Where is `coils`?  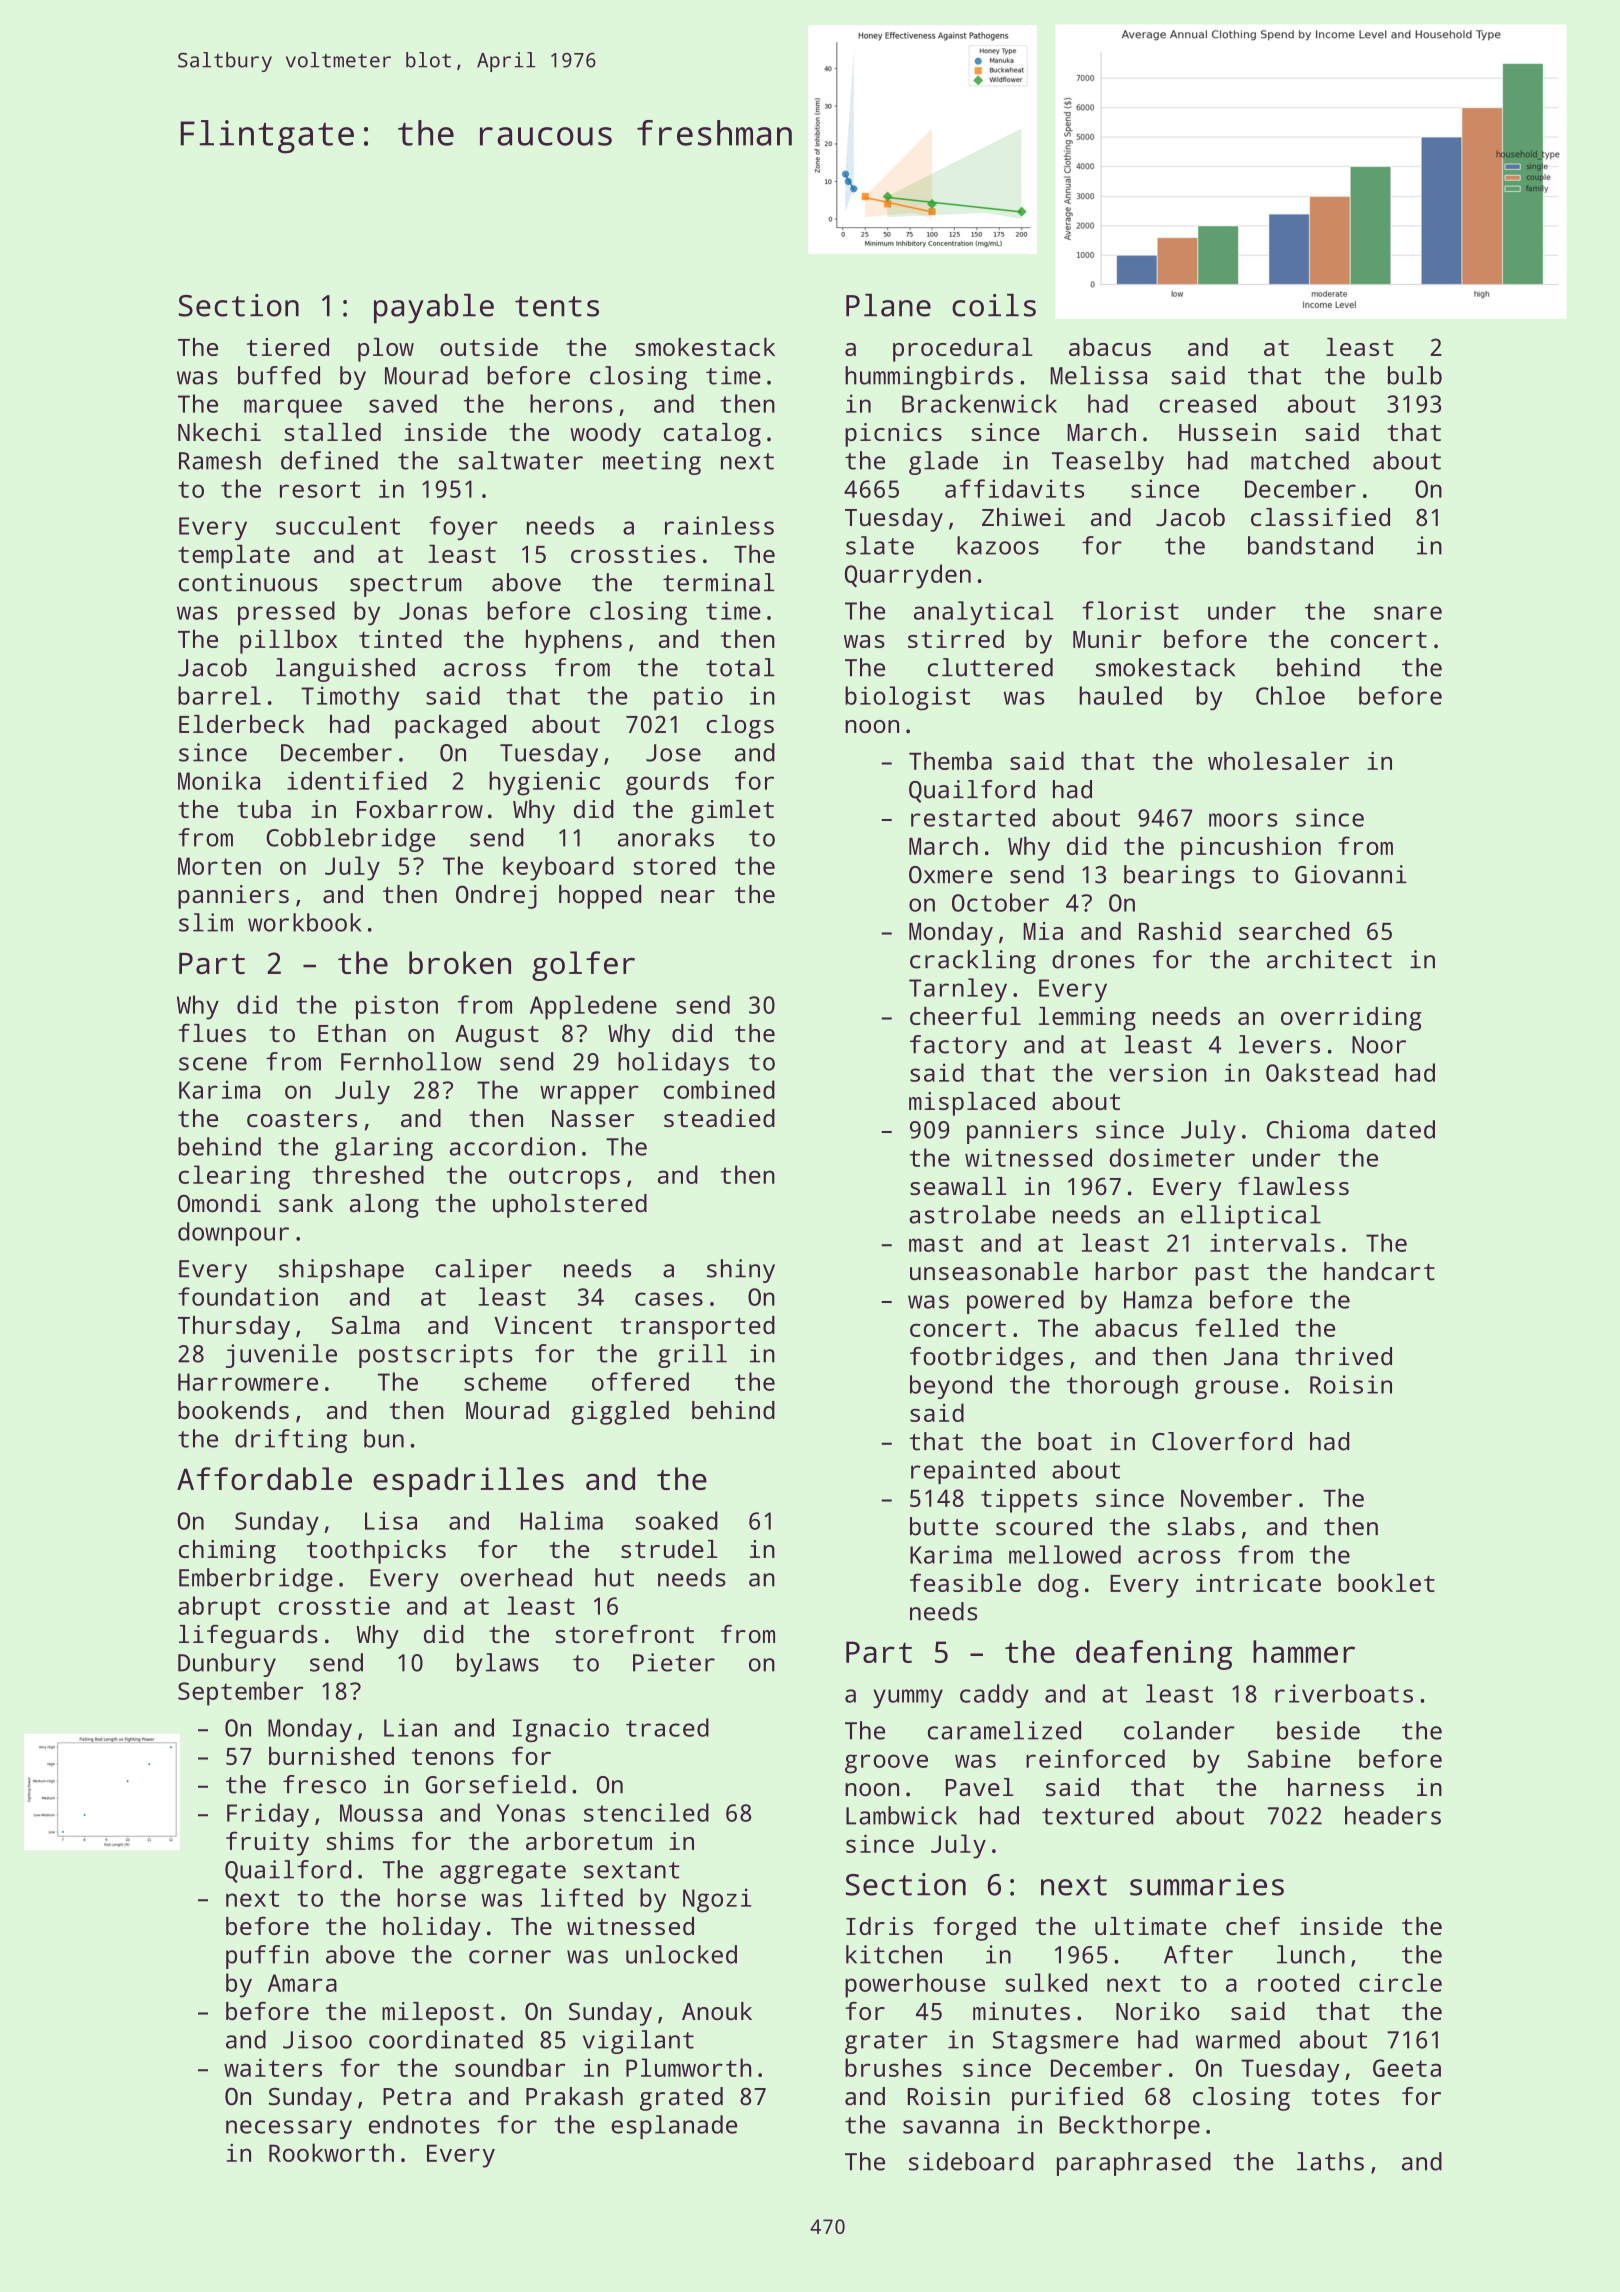
coils is located at coordinates (994, 305).
